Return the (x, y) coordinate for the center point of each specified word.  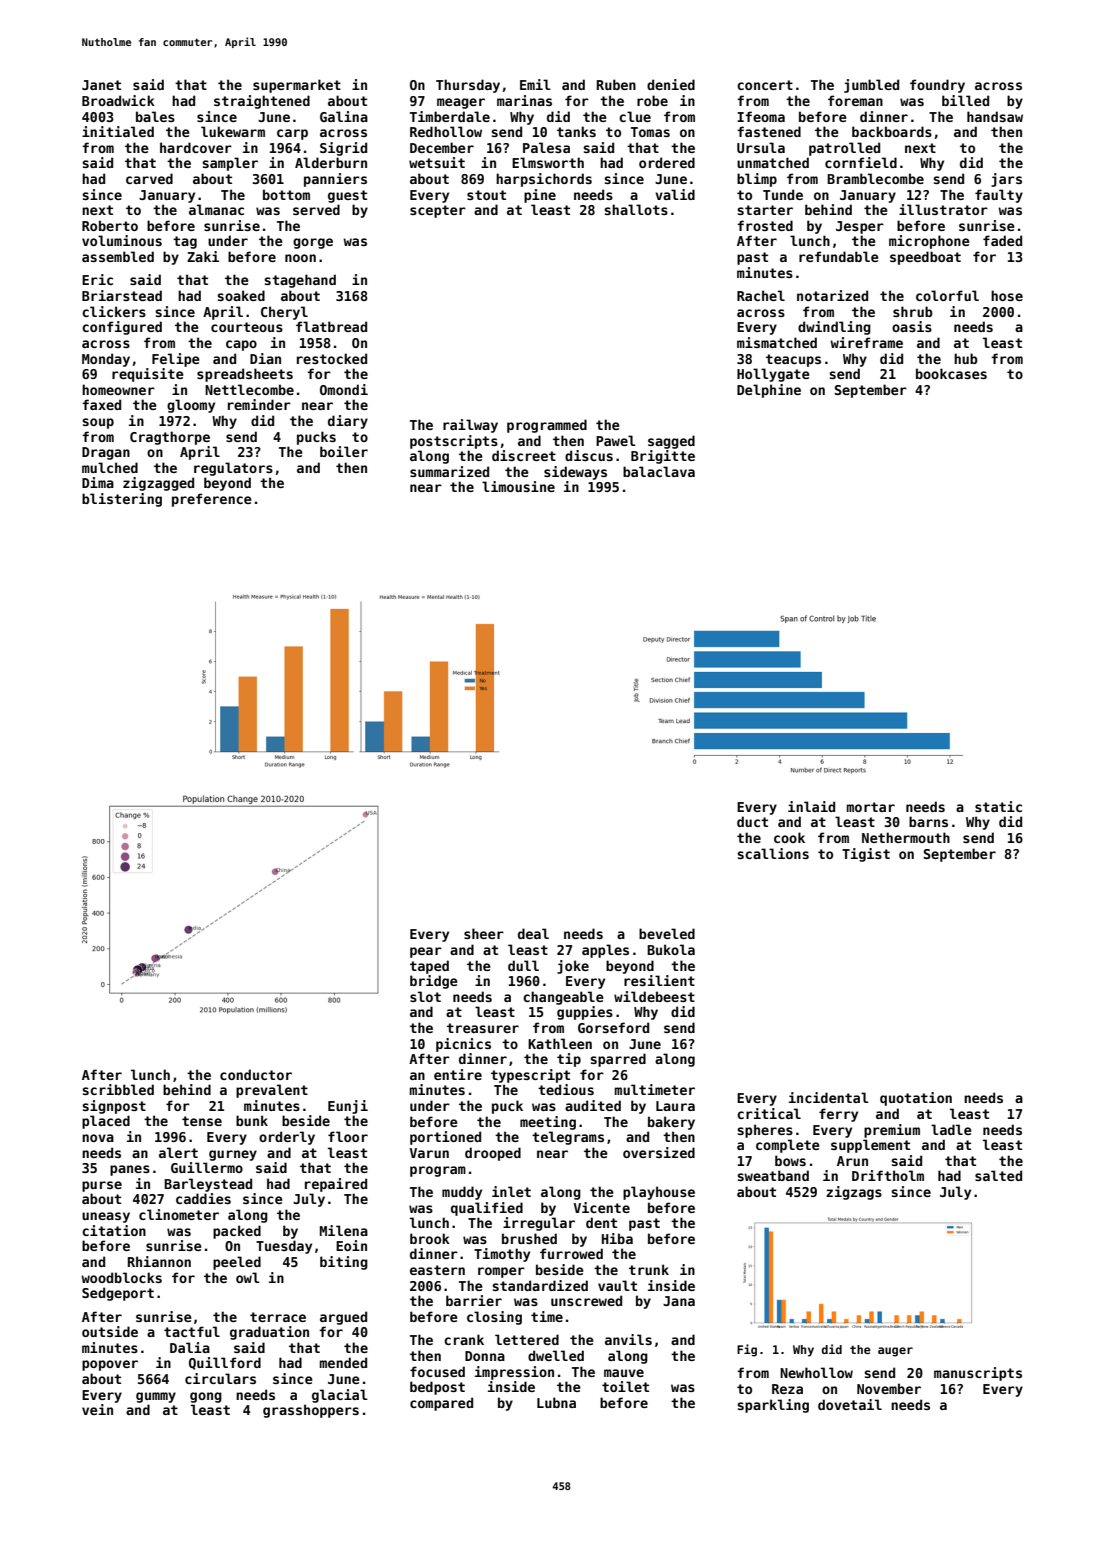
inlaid (811, 806)
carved (149, 178)
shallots (636, 209)
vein (97, 1409)
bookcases (951, 373)
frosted (765, 225)
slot (425, 996)
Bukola (671, 949)
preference (212, 500)
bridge (434, 982)
